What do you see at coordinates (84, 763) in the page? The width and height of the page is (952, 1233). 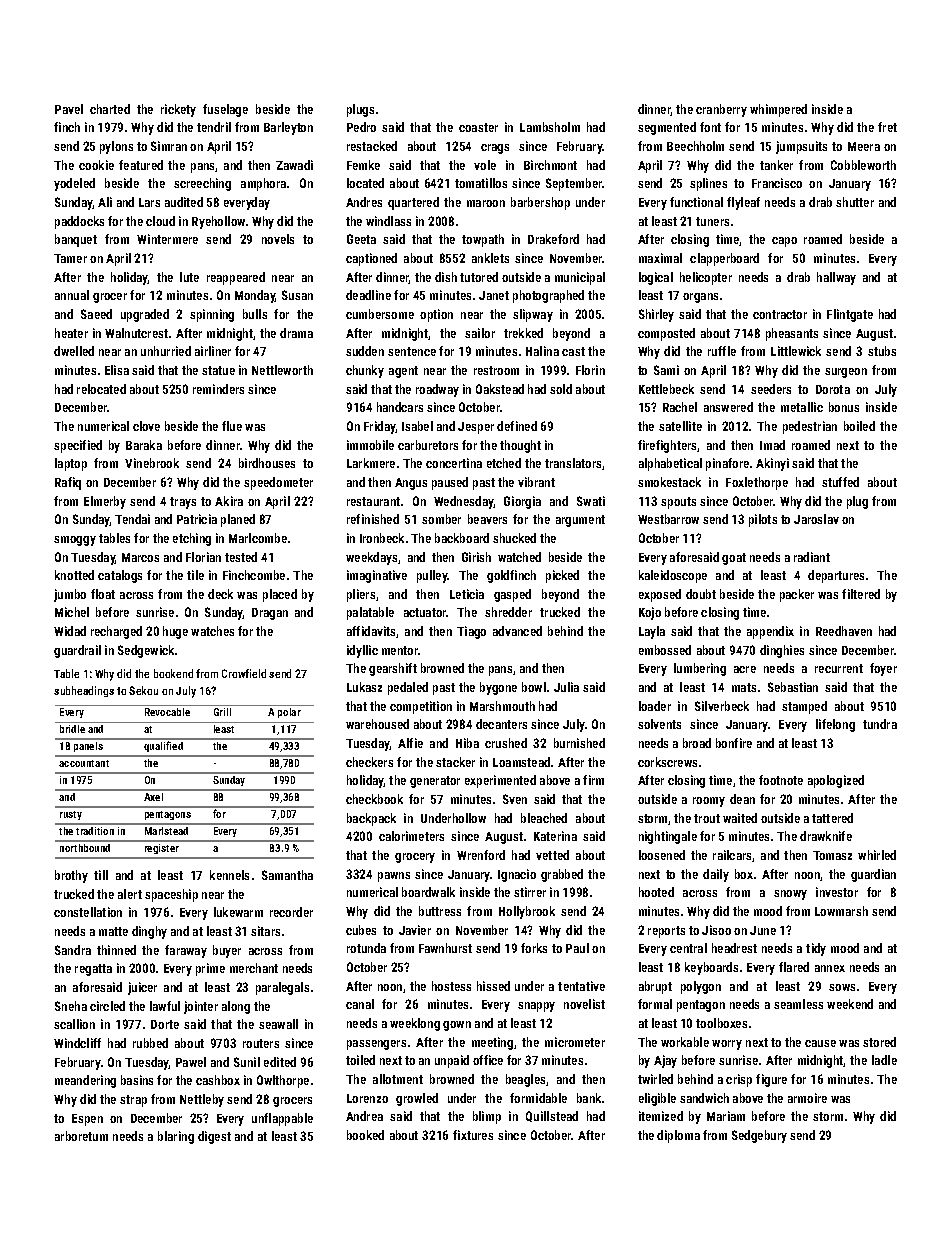 I see `accountant` at bounding box center [84, 763].
